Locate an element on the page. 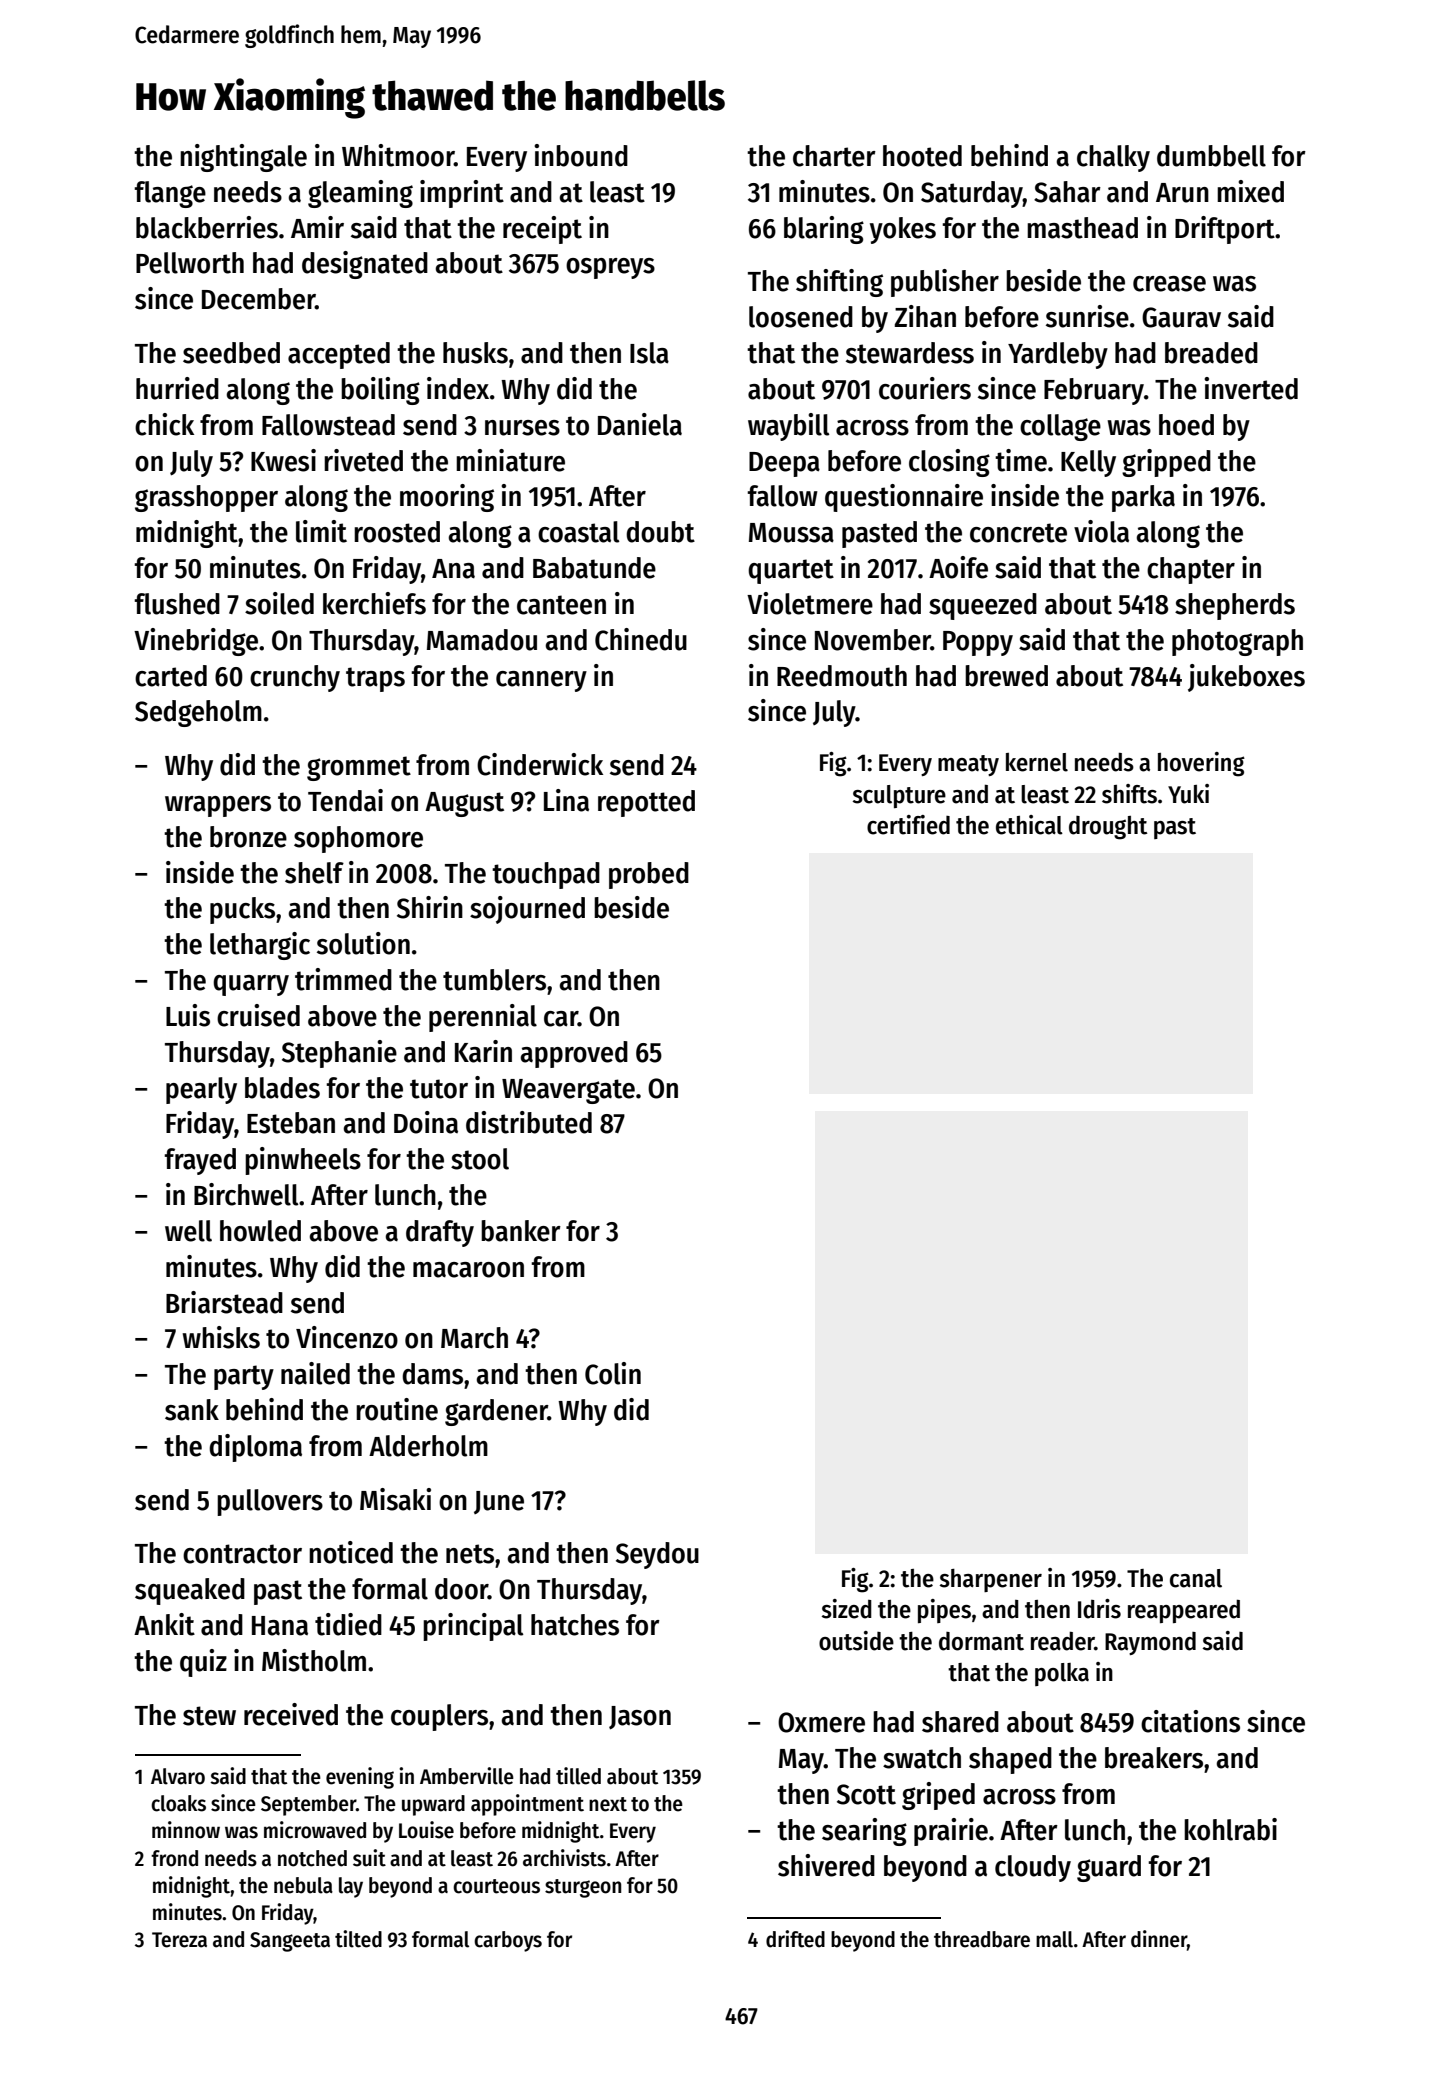  dumbbell is located at coordinates (1211, 156).
